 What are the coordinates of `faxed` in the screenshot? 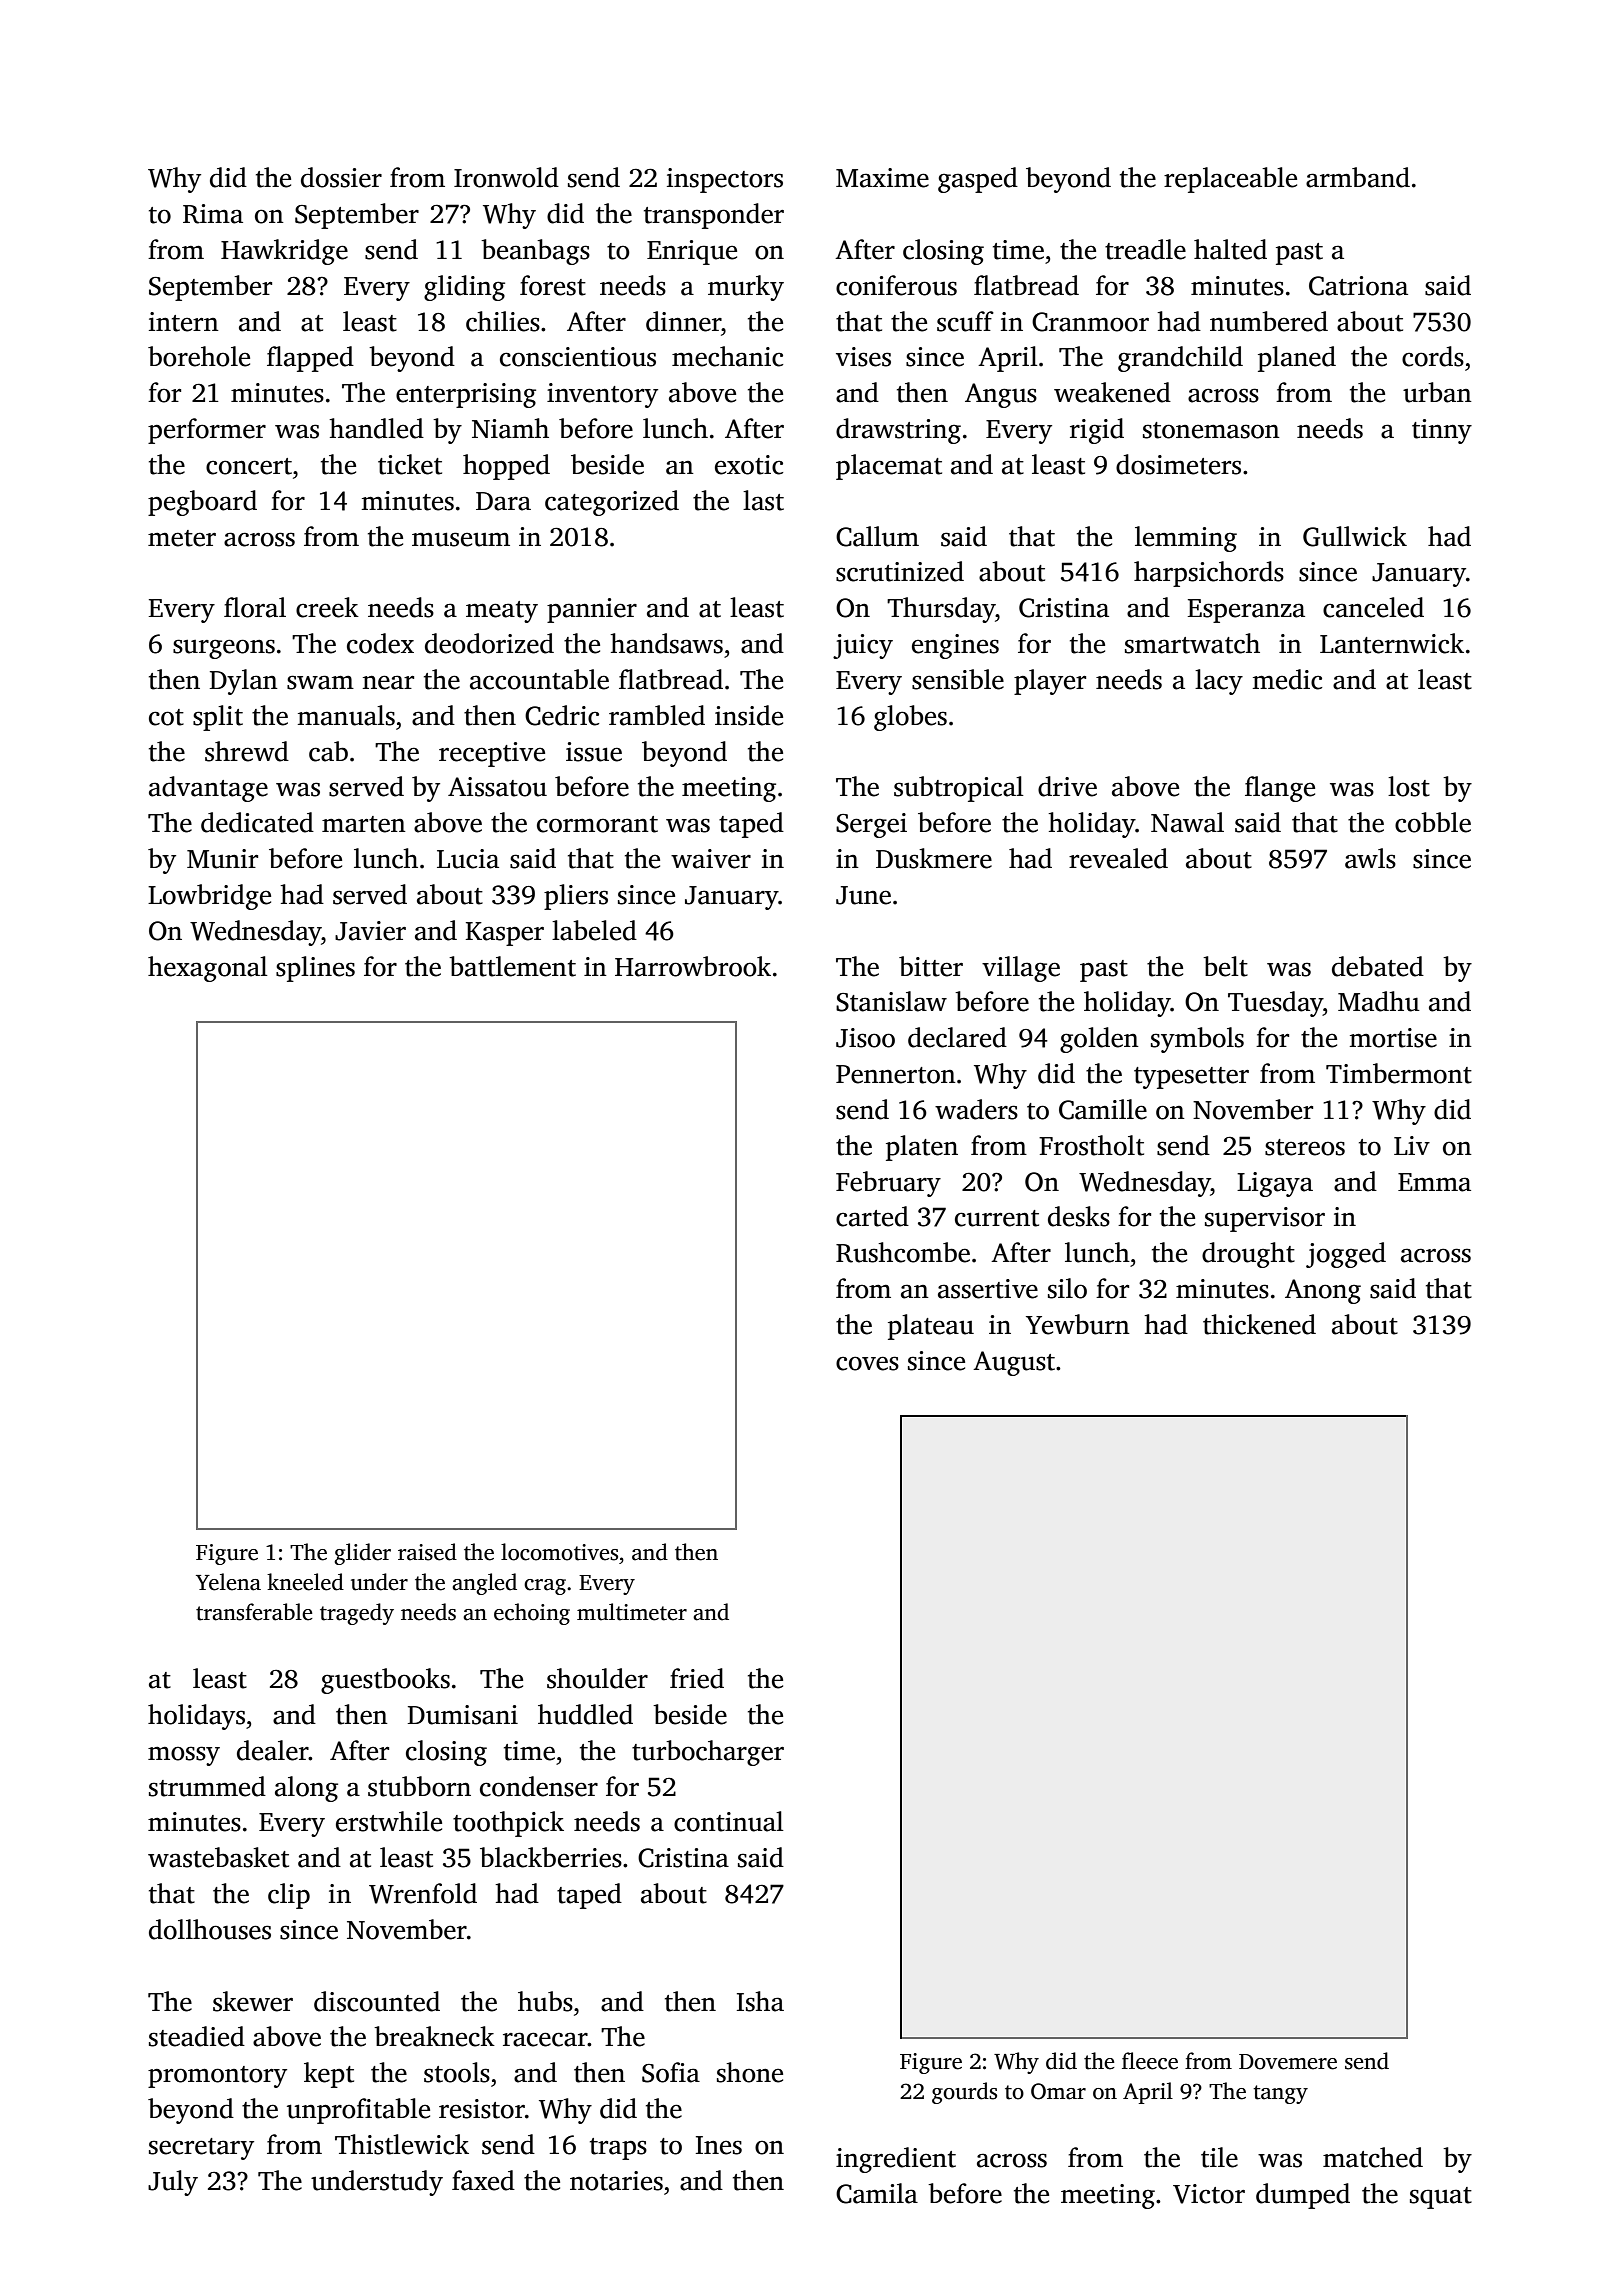 It's located at (483, 2180).
